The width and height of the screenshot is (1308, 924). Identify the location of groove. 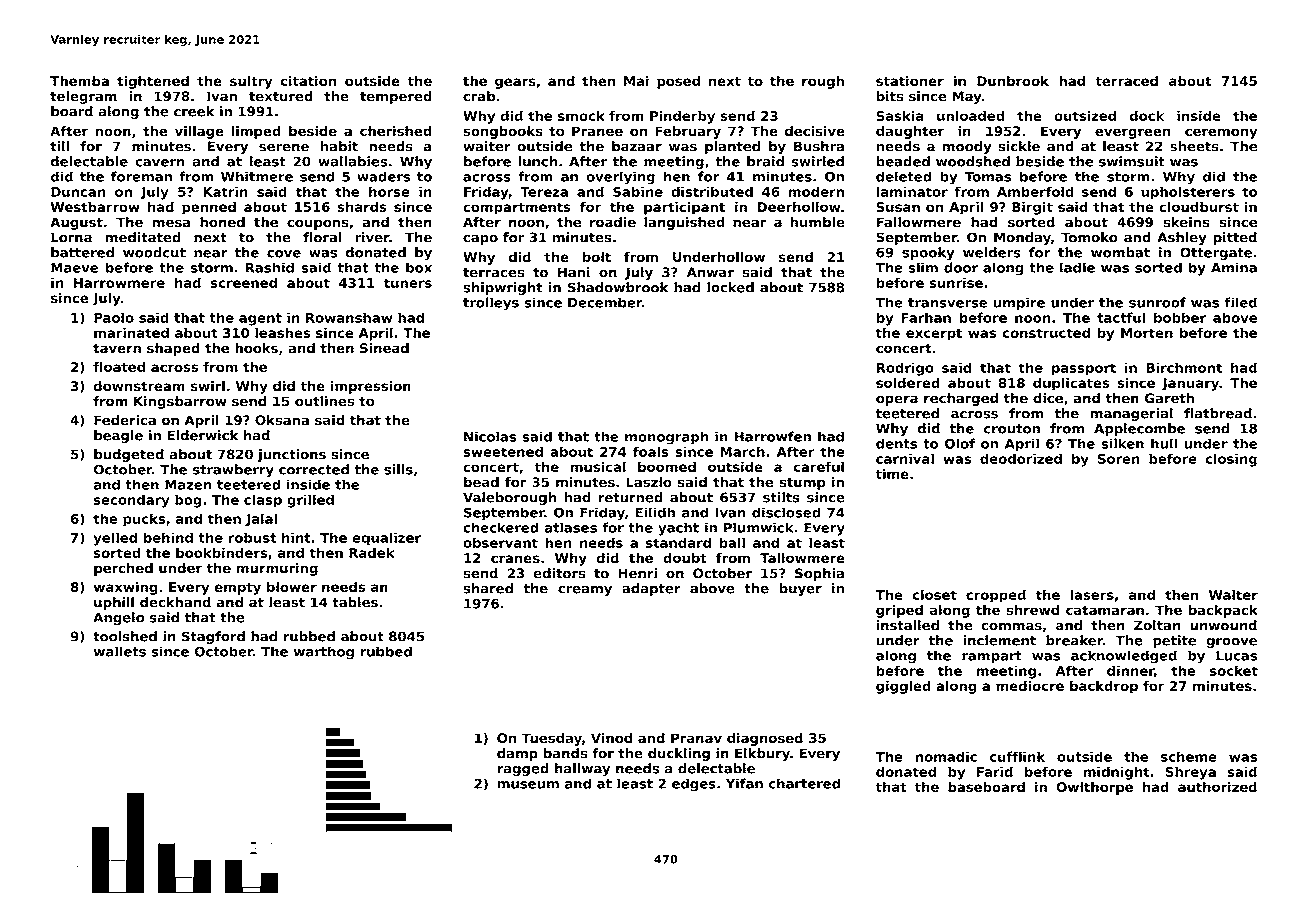
(1231, 643).
